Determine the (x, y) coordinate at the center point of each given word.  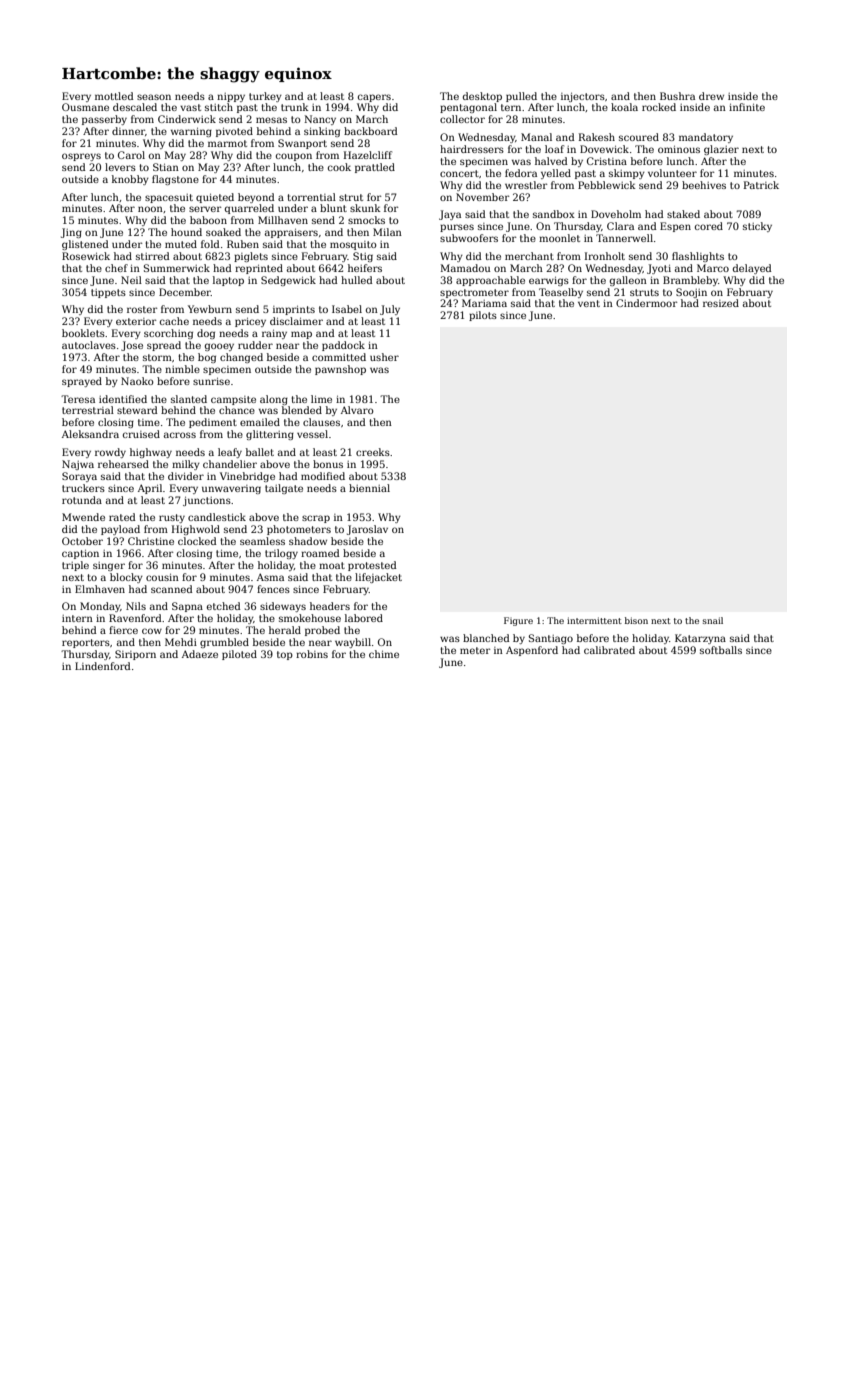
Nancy (320, 120)
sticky (757, 227)
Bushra (677, 96)
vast (190, 107)
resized (721, 303)
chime (384, 654)
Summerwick (177, 268)
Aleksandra (90, 434)
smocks (366, 220)
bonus (328, 464)
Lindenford (103, 666)
